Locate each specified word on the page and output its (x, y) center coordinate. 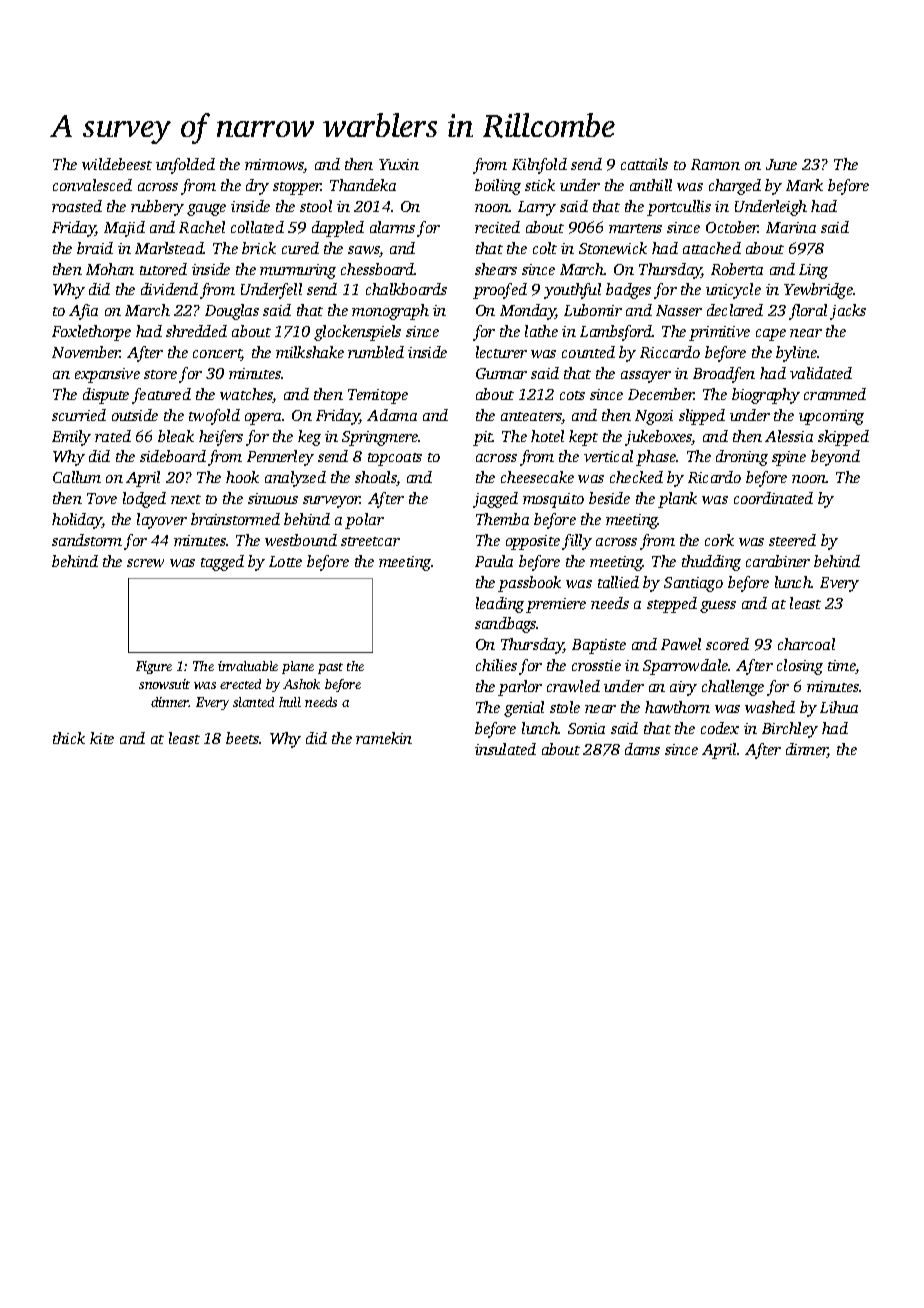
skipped (843, 438)
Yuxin (399, 164)
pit (483, 438)
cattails (644, 164)
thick (69, 738)
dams (642, 749)
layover (162, 521)
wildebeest (117, 164)
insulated (505, 749)
